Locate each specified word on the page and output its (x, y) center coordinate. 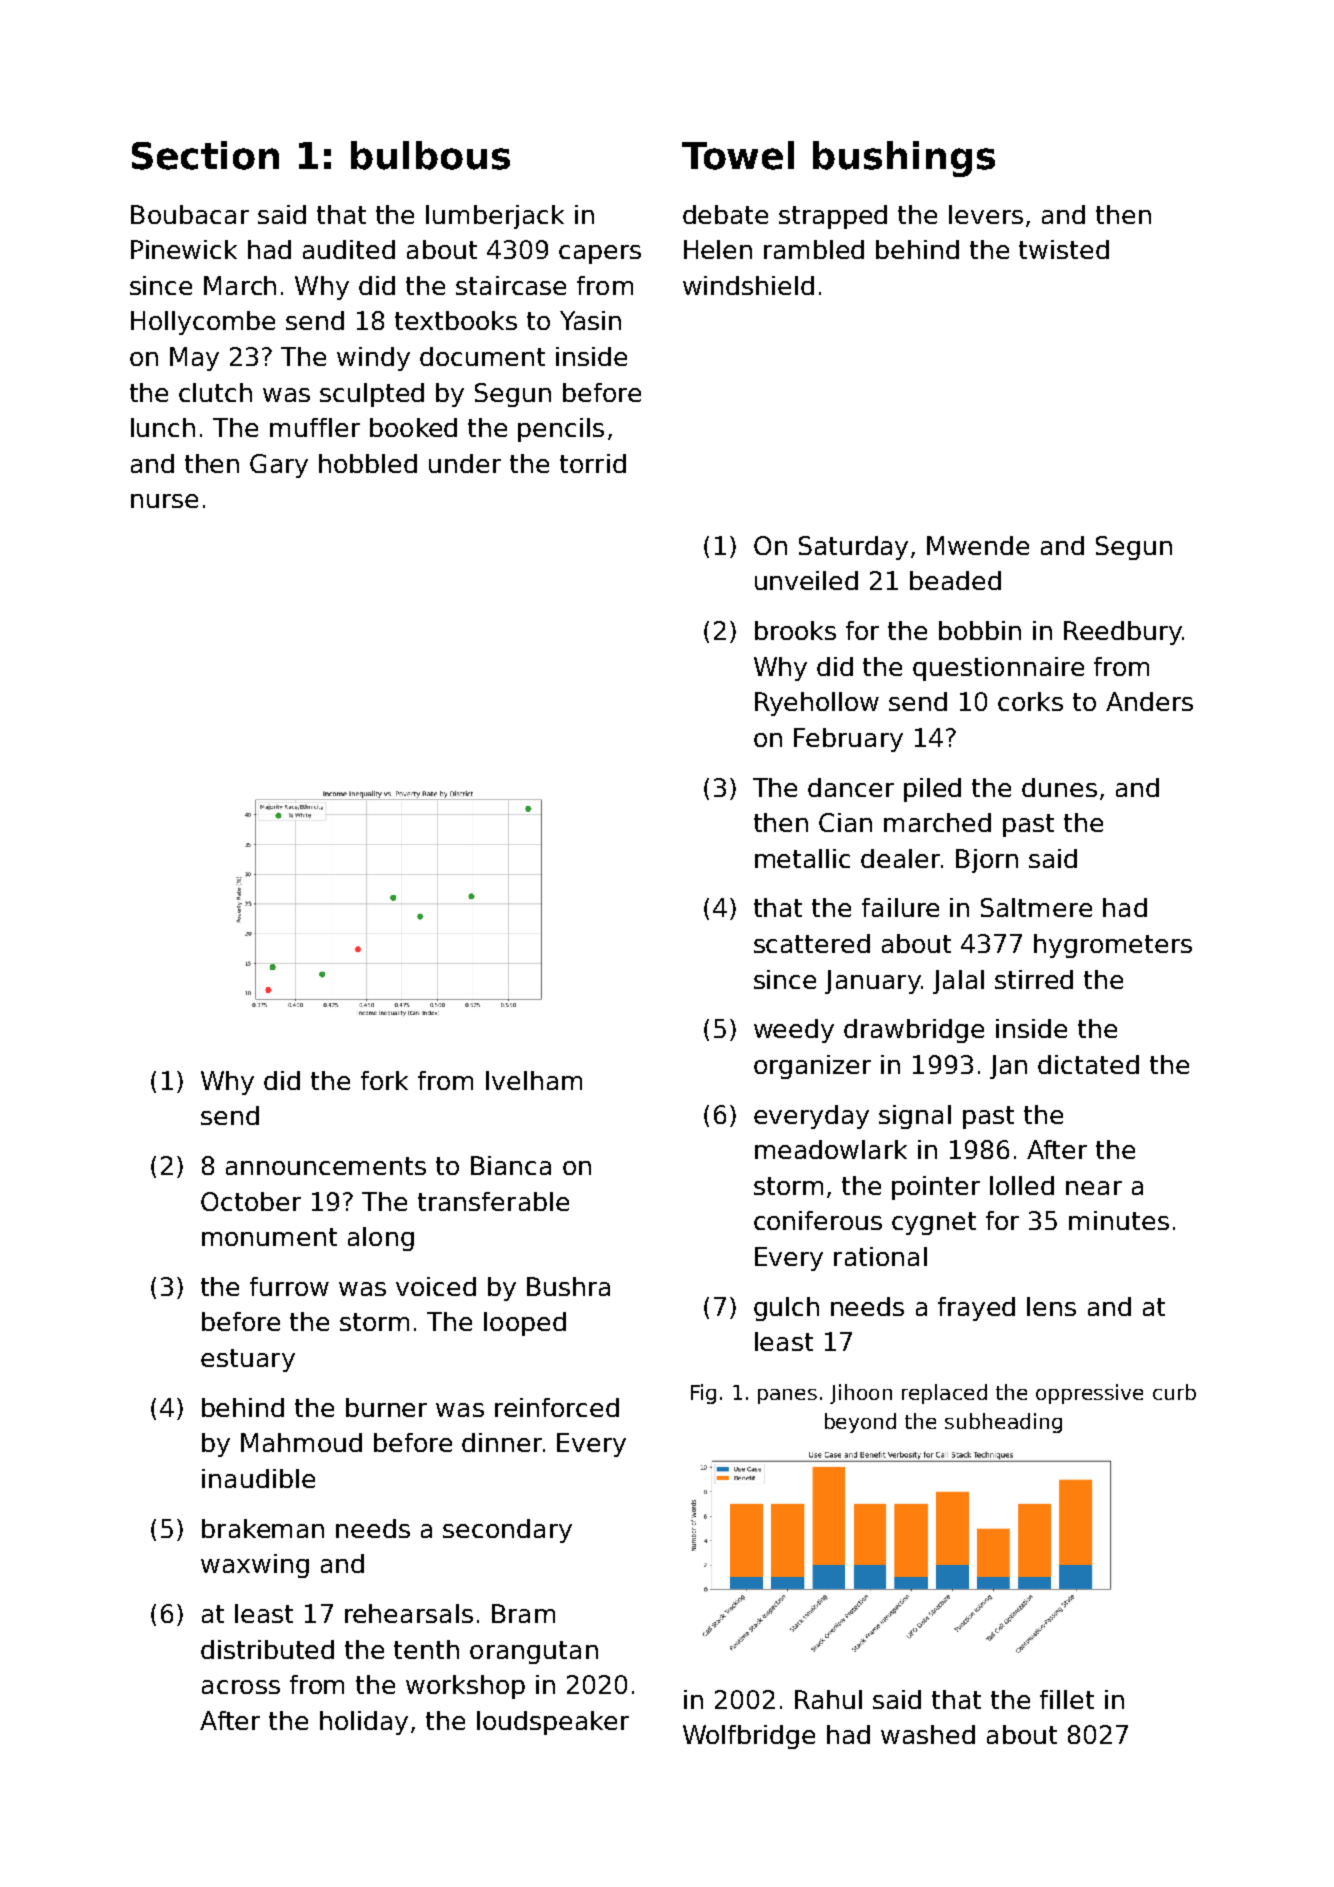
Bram (523, 1613)
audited (349, 249)
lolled (1022, 1185)
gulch (786, 1309)
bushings (904, 159)
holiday (364, 1723)
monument (269, 1237)
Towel (738, 155)
